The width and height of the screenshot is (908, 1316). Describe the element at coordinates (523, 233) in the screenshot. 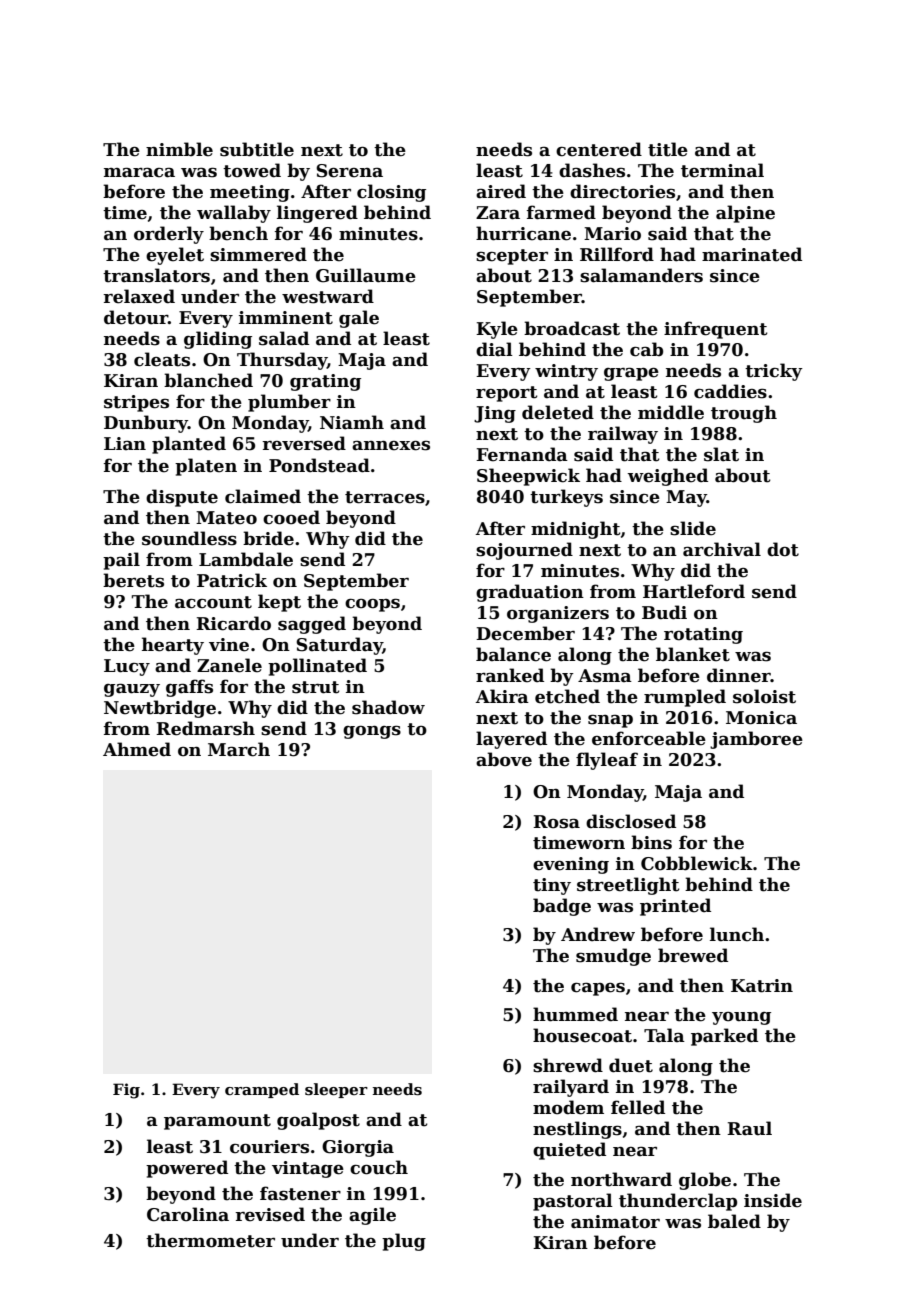

I see `hurricane` at that location.
